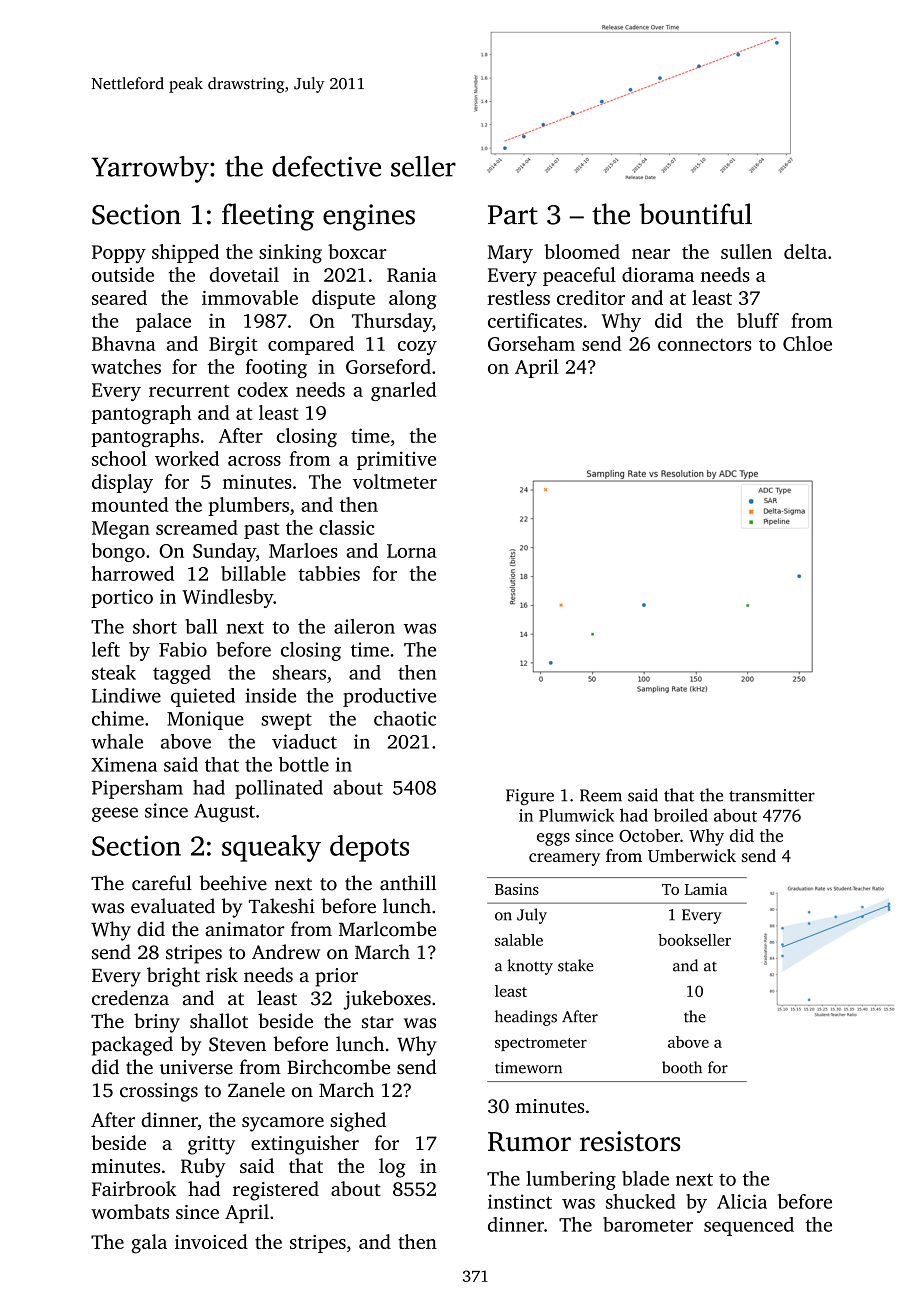  Describe the element at coordinates (392, 1168) in the image. I see `log` at that location.
